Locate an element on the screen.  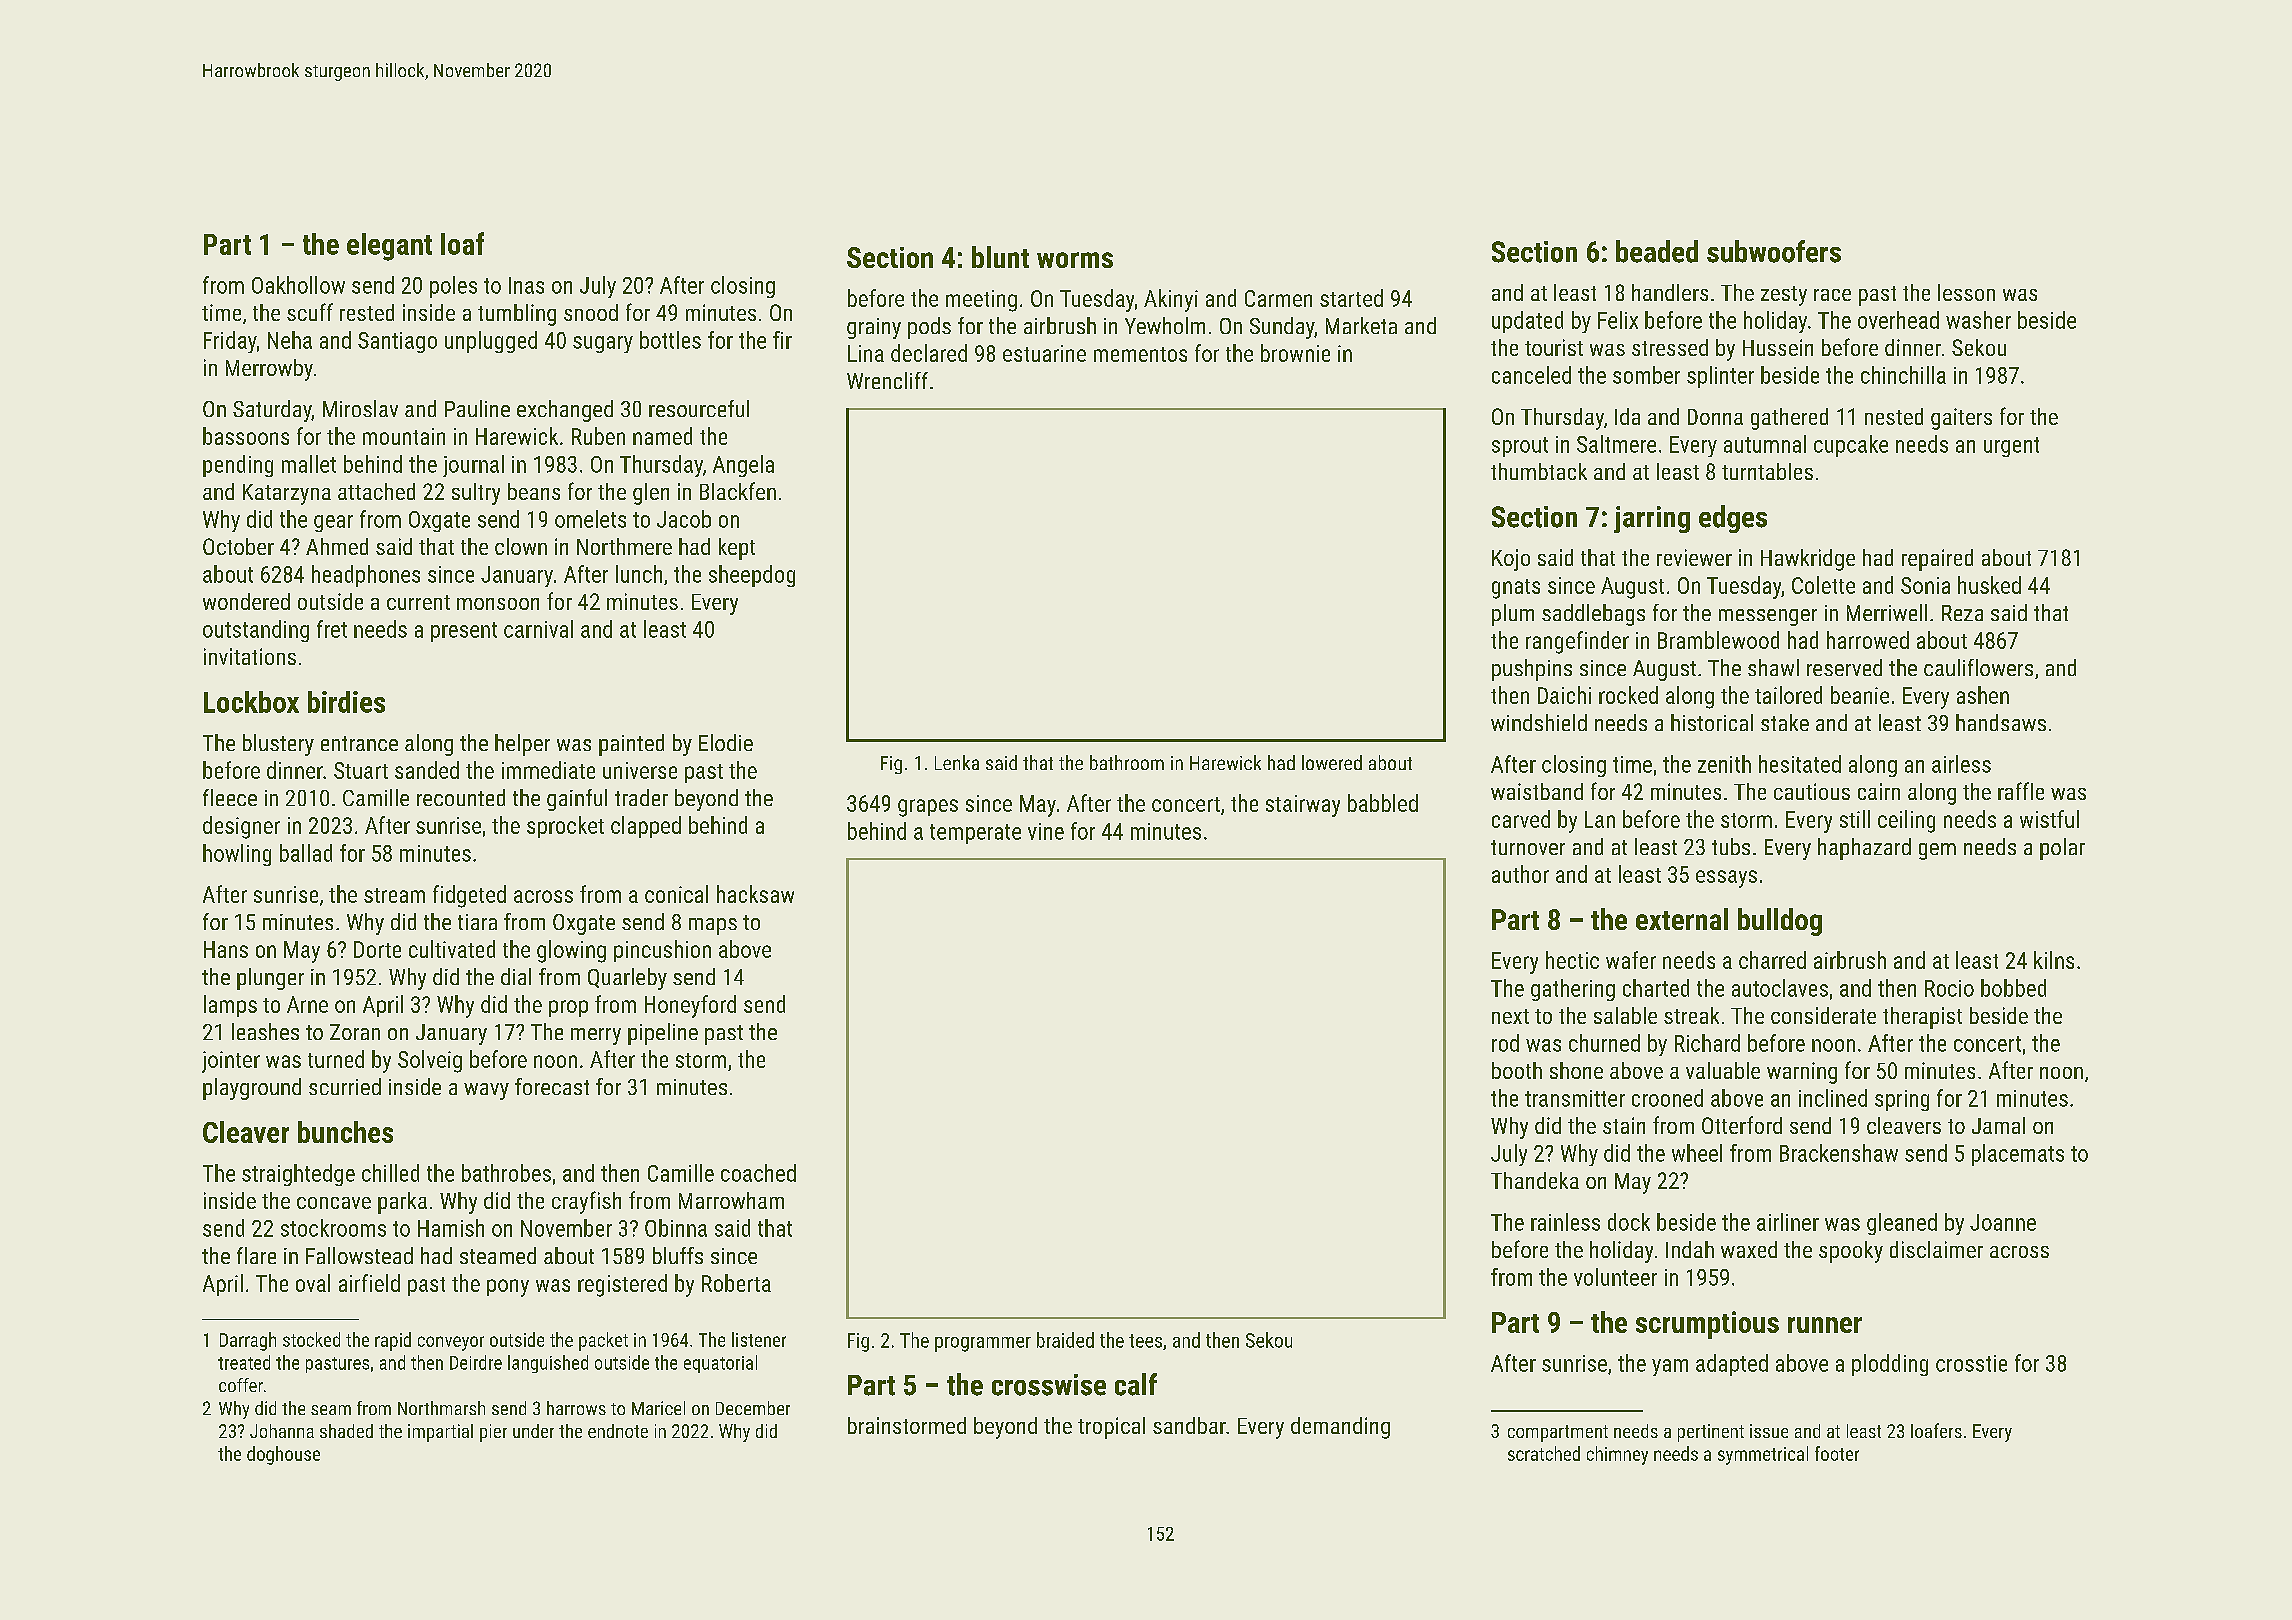
Honeyford is located at coordinates (690, 1006).
